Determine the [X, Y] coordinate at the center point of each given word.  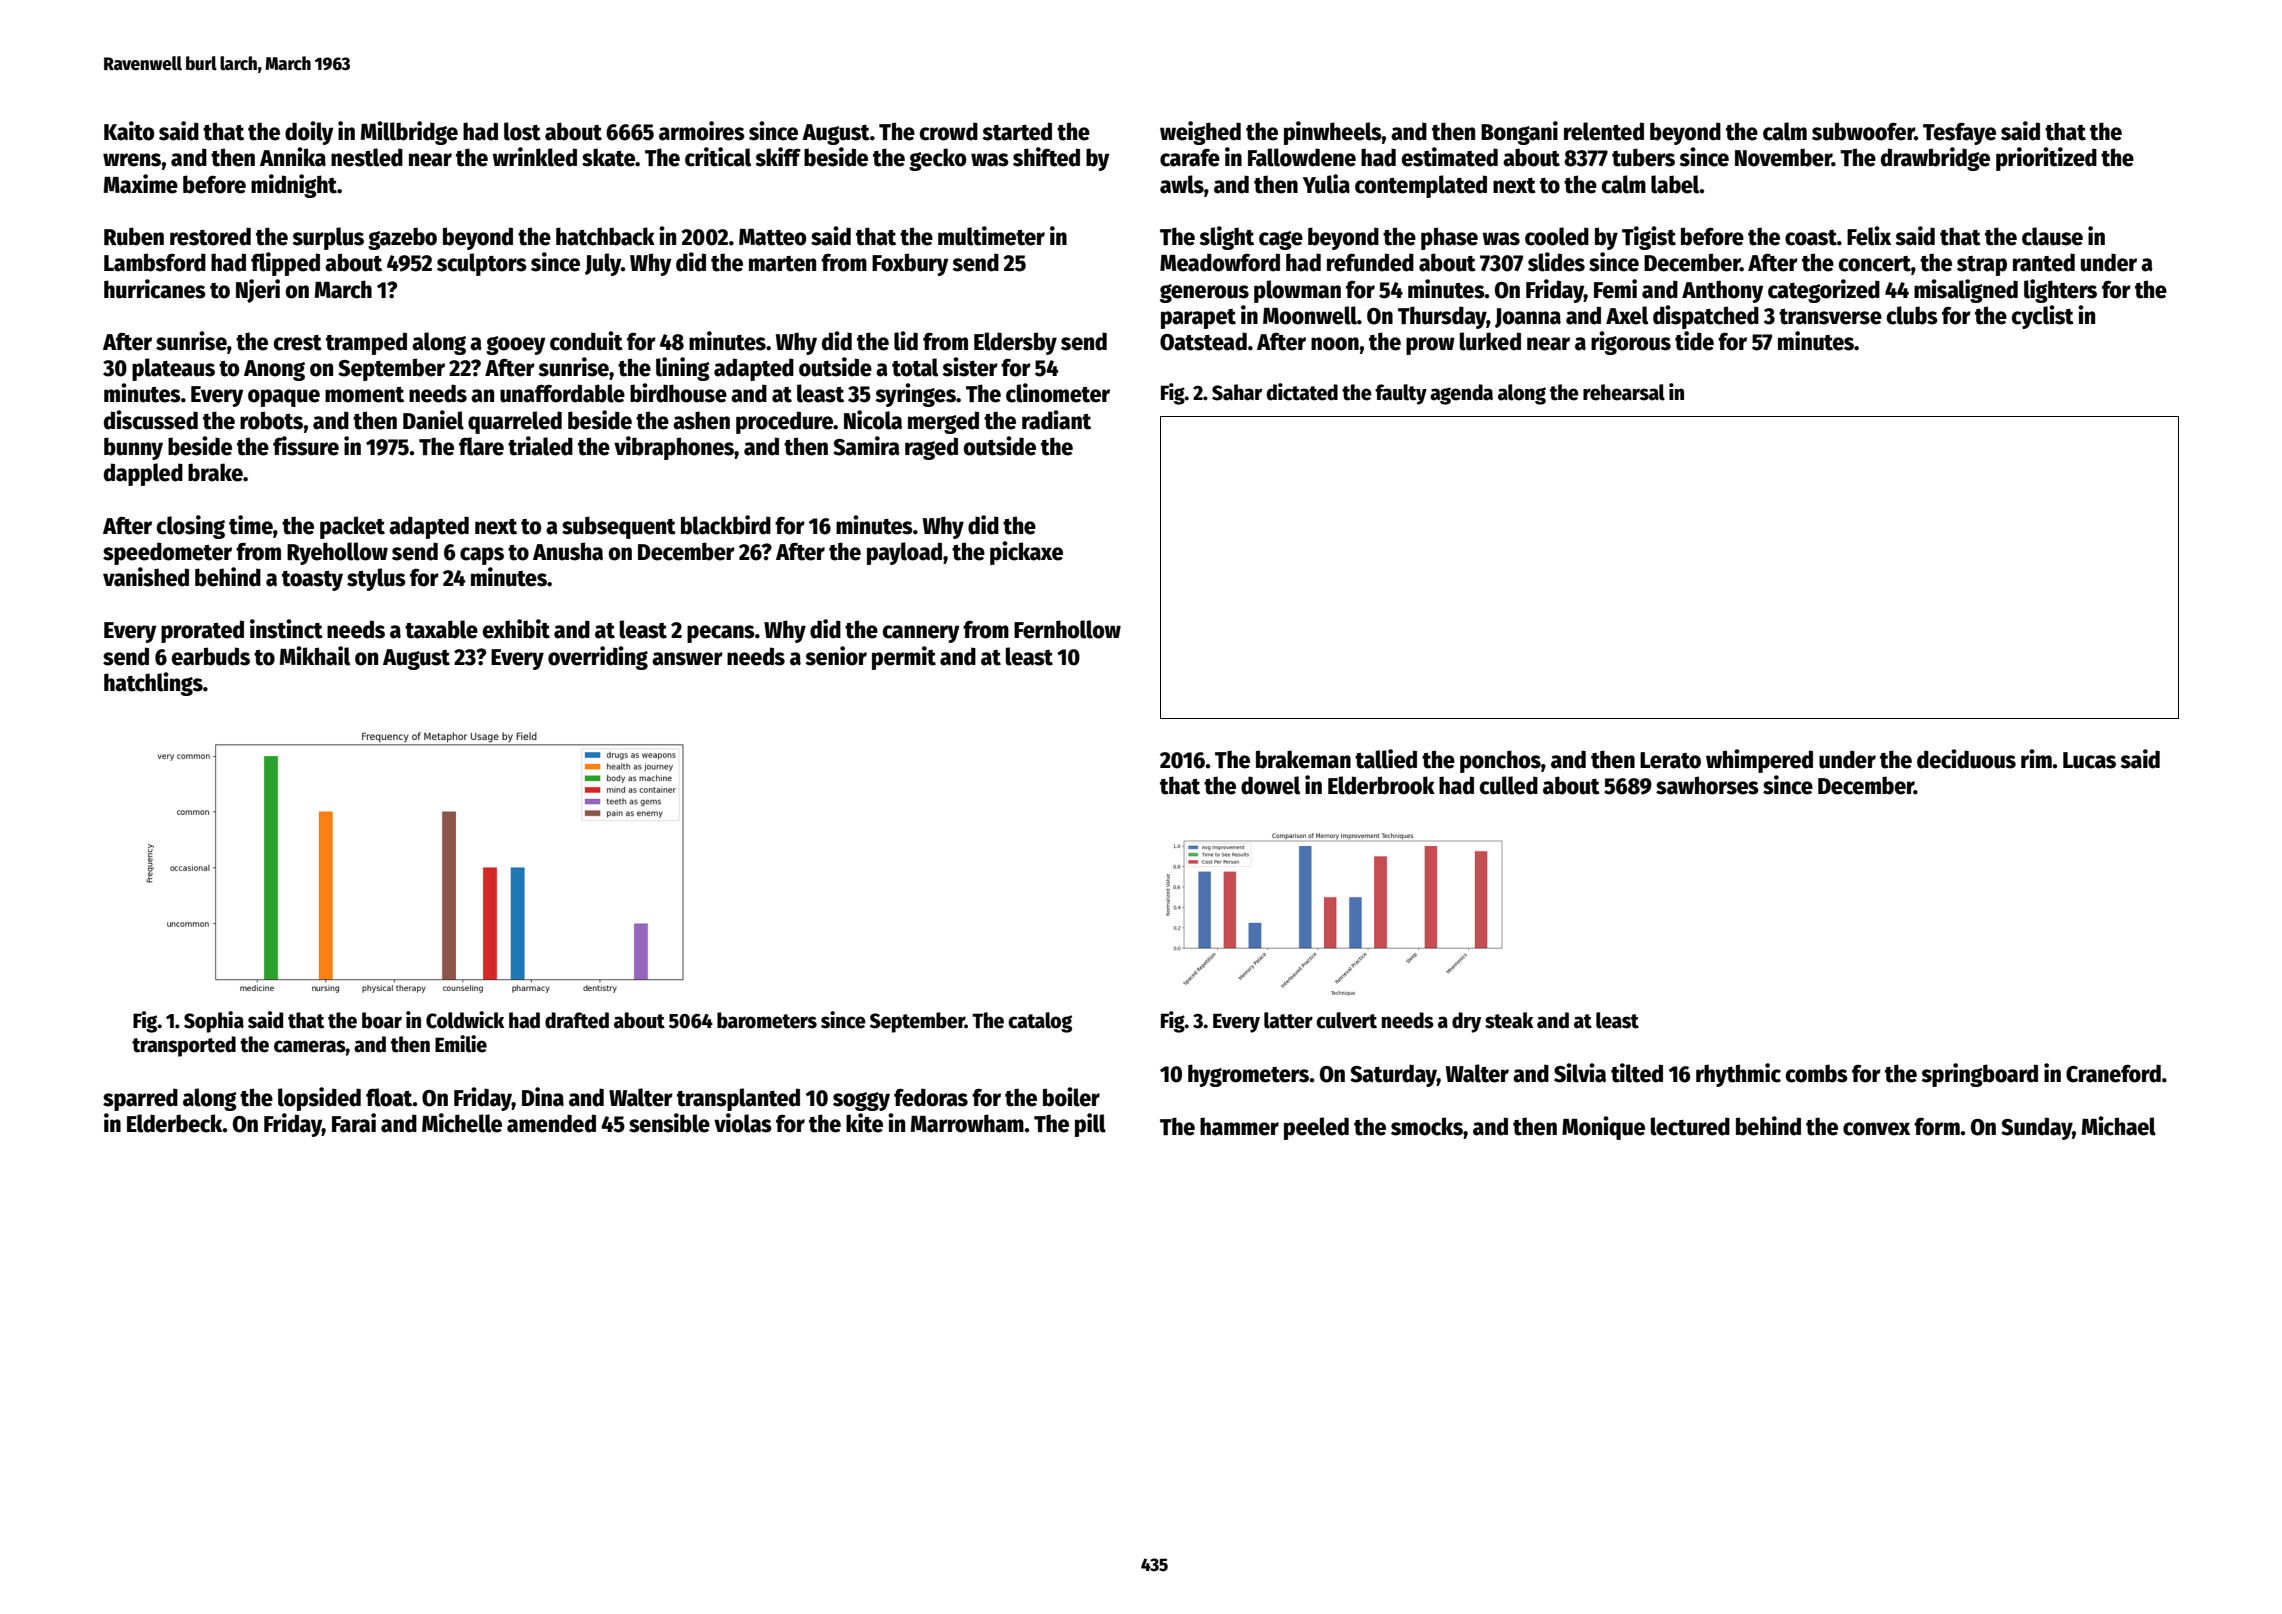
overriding [598, 658]
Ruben [134, 236]
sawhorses [1707, 785]
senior [836, 656]
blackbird [726, 525]
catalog [1040, 1022]
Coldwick [465, 1020]
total [915, 367]
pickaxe [1026, 553]
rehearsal [1624, 392]
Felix [1869, 236]
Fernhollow [1067, 629]
